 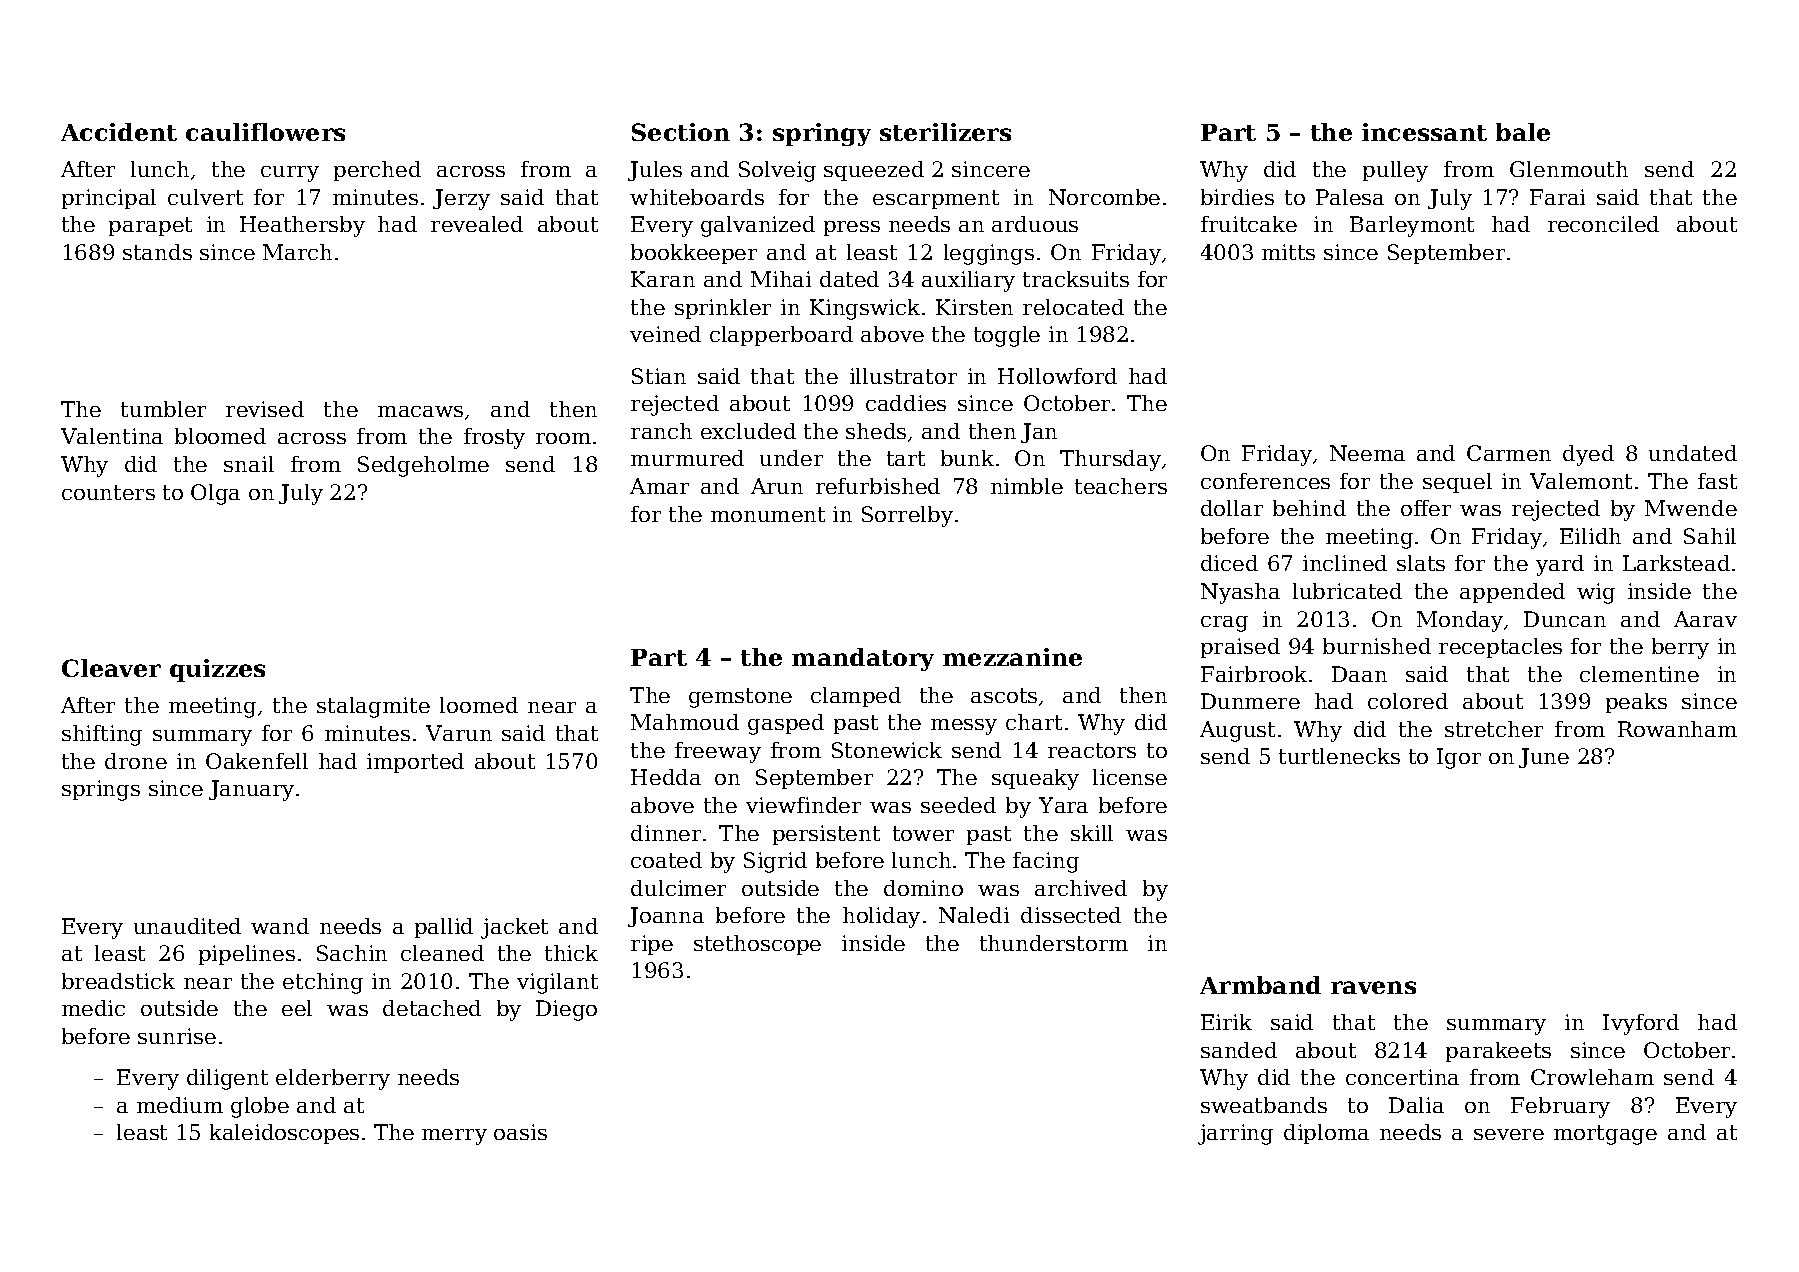 I want to click on kaleidoscopes, so click(x=284, y=1134).
